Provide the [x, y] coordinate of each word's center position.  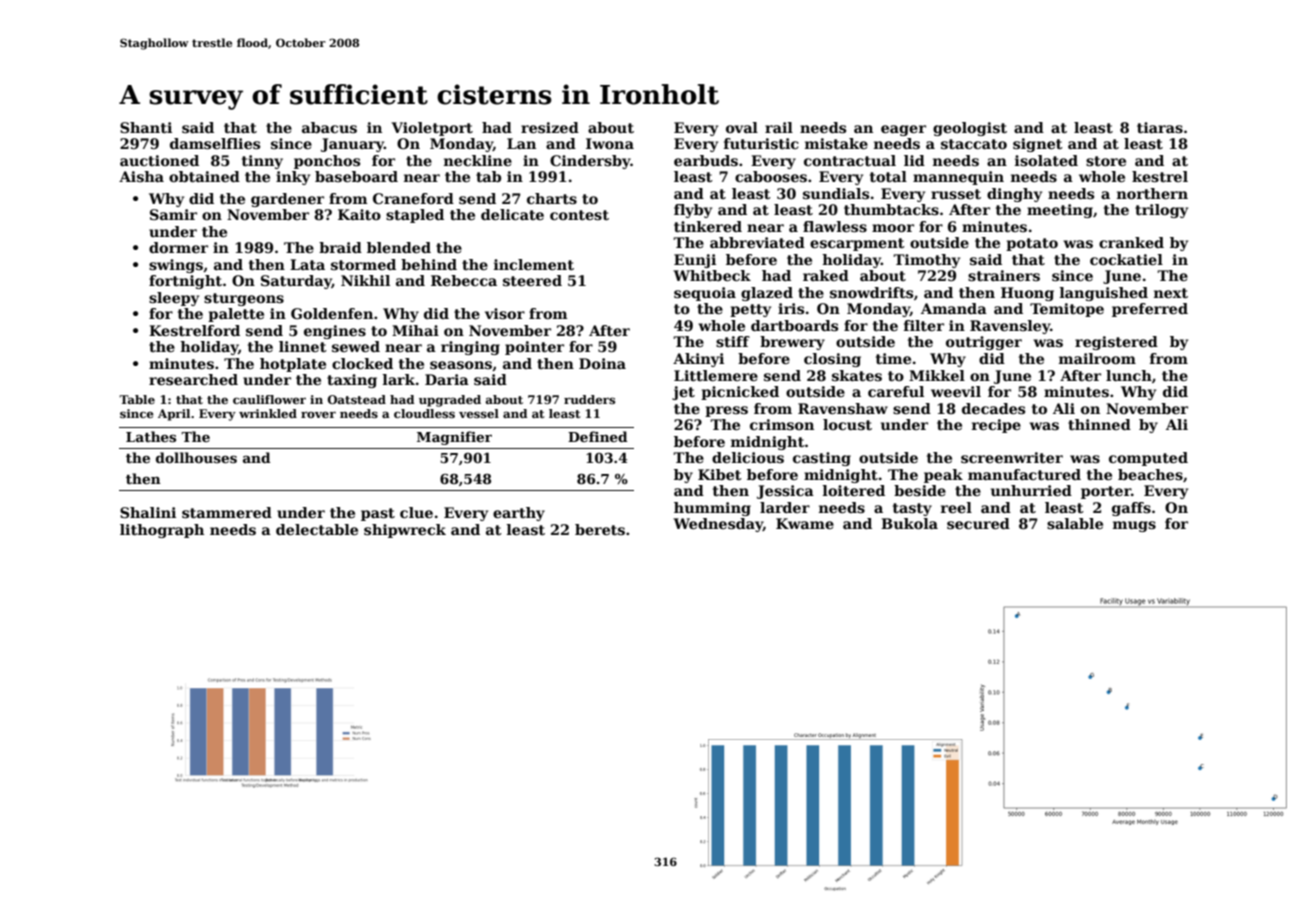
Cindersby [590, 162]
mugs [1134, 526]
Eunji [695, 261]
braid [340, 247]
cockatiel [1126, 259]
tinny [262, 162]
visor [505, 313]
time [893, 358]
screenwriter [1012, 457]
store [1106, 161]
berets [600, 529]
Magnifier [454, 438]
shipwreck [405, 531]
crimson [782, 424]
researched [193, 379]
